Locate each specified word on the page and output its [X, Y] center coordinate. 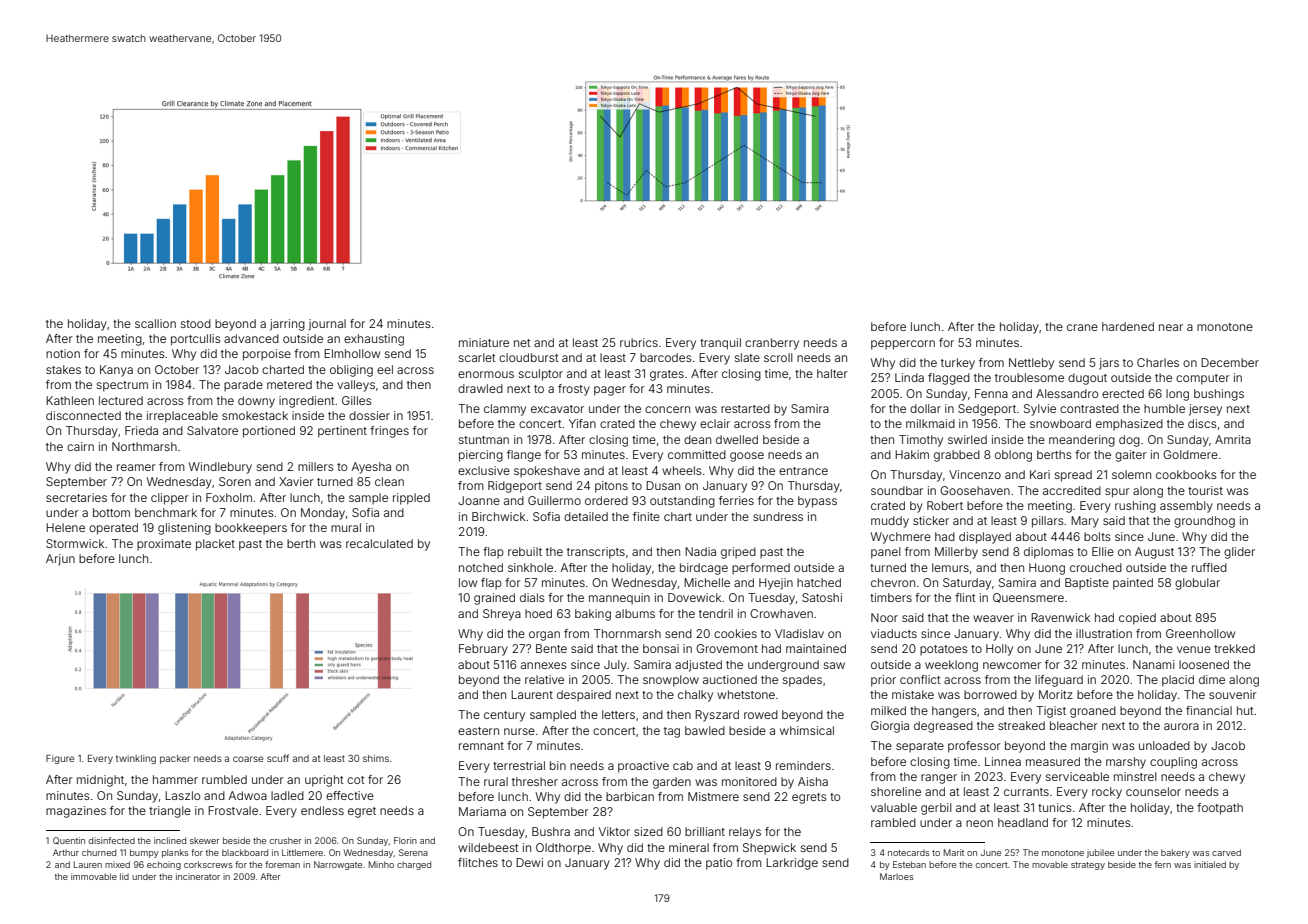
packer [175, 759]
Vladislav [799, 633]
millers [316, 466]
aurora [1181, 726]
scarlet [477, 357]
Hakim [912, 454]
